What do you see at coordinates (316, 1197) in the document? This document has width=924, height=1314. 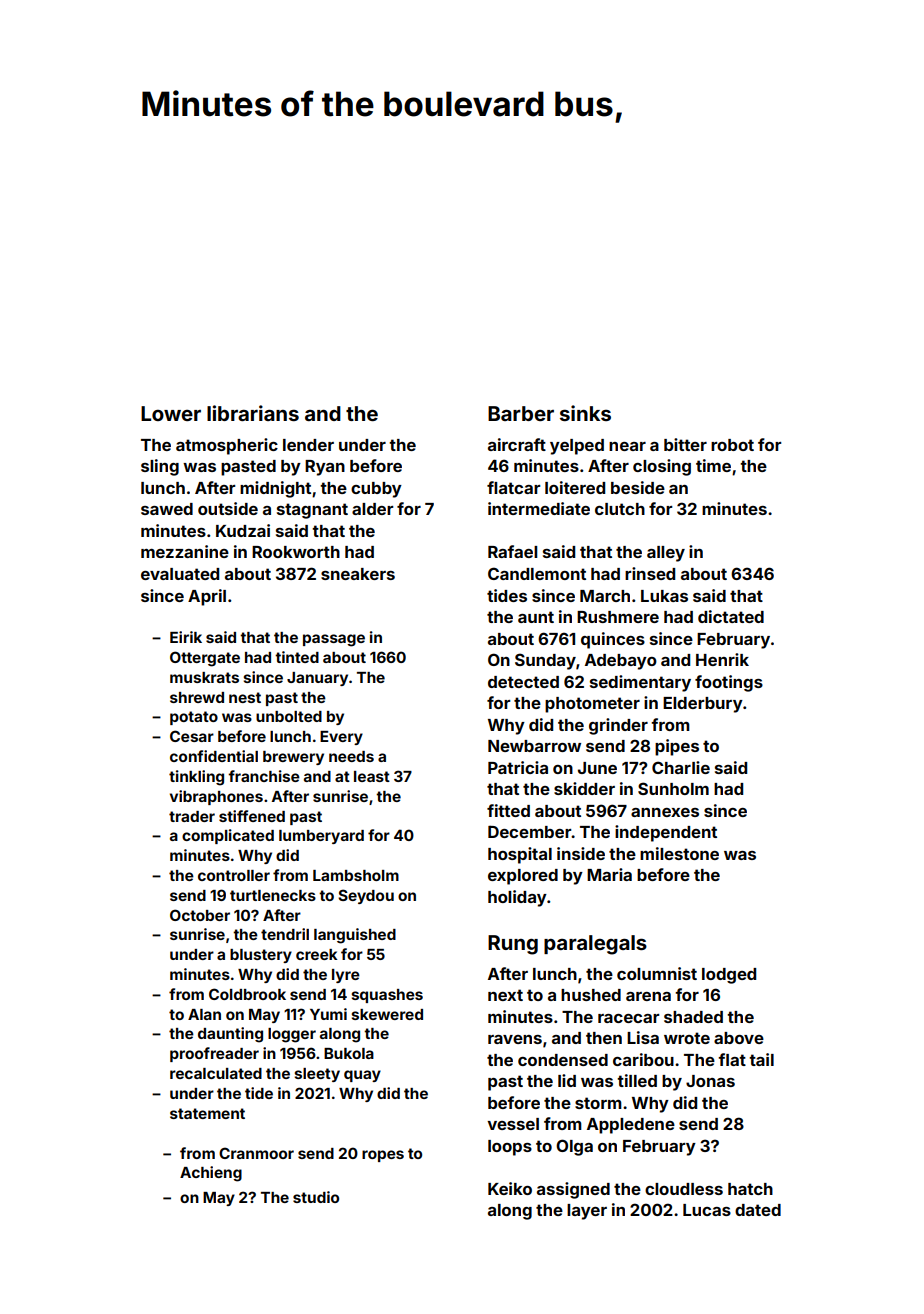 I see `studio` at bounding box center [316, 1197].
